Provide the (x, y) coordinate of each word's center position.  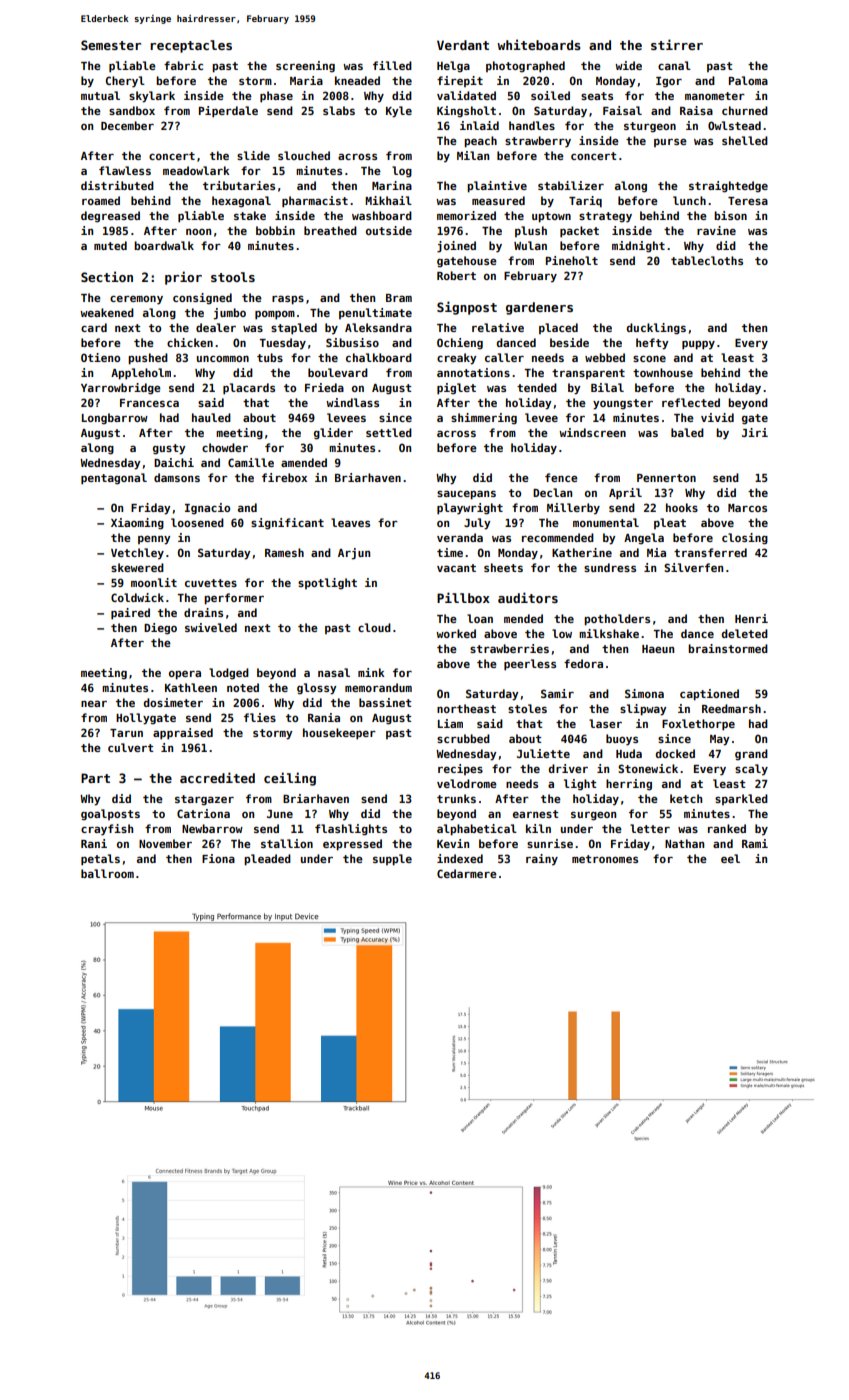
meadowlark (196, 170)
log (402, 172)
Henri (751, 618)
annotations (473, 372)
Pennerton (666, 478)
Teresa (748, 201)
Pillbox (463, 597)
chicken (190, 342)
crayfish (107, 830)
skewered (137, 567)
